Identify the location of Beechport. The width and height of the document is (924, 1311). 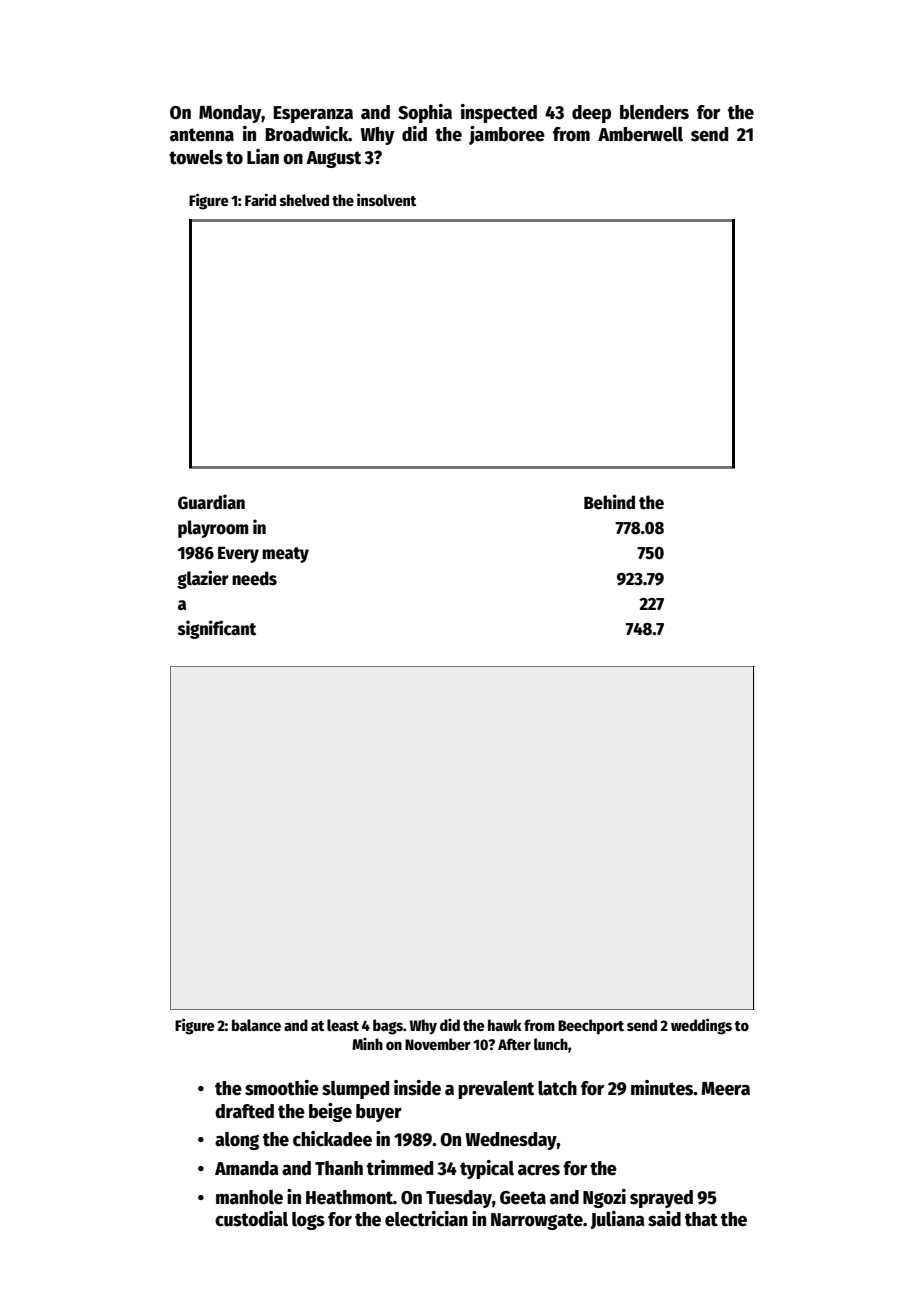
(591, 1027).
